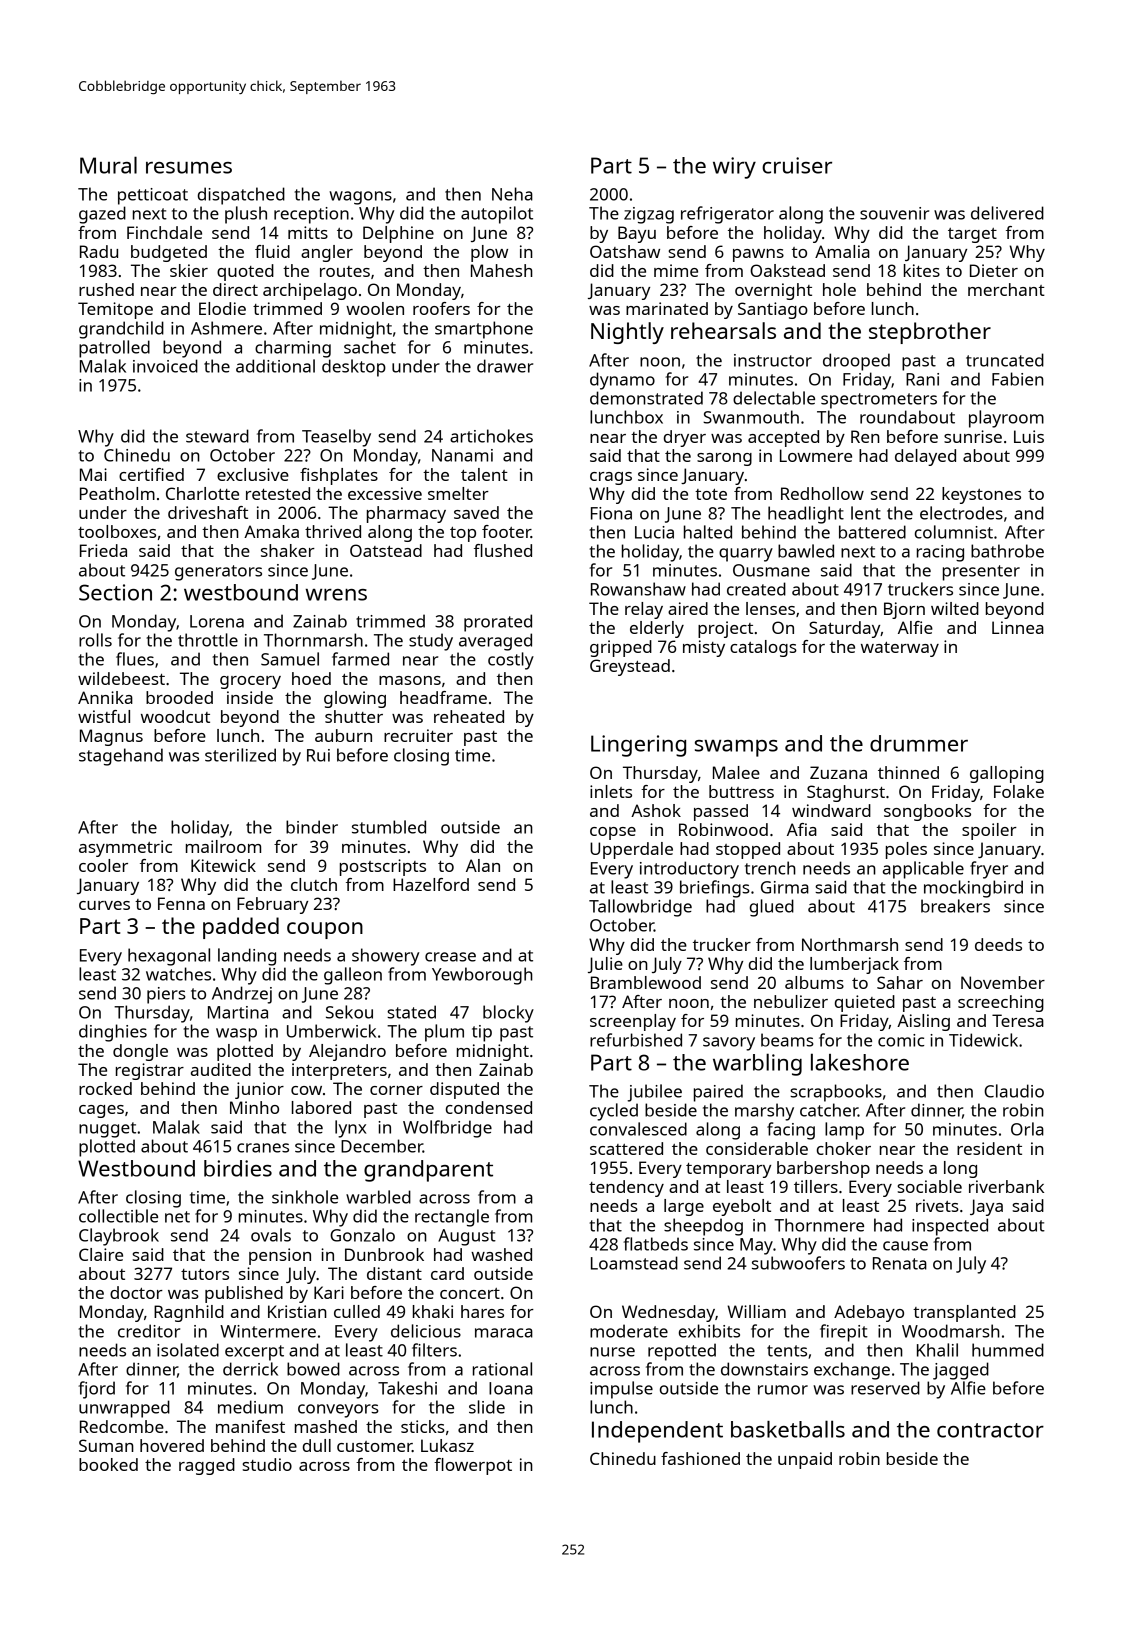  What do you see at coordinates (383, 867) in the screenshot?
I see `postscripts` at bounding box center [383, 867].
